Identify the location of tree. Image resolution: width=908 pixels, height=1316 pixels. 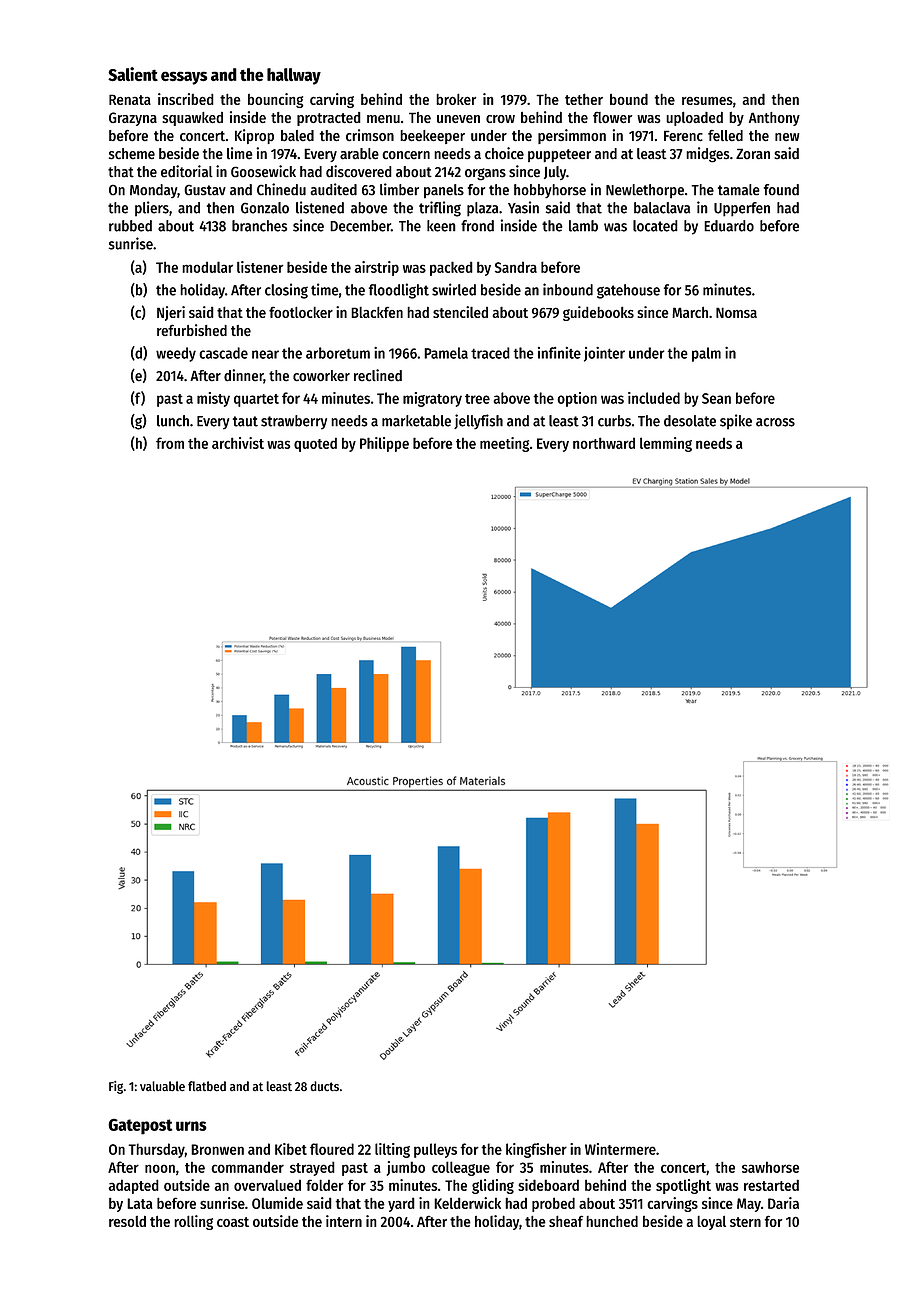
(477, 399).
